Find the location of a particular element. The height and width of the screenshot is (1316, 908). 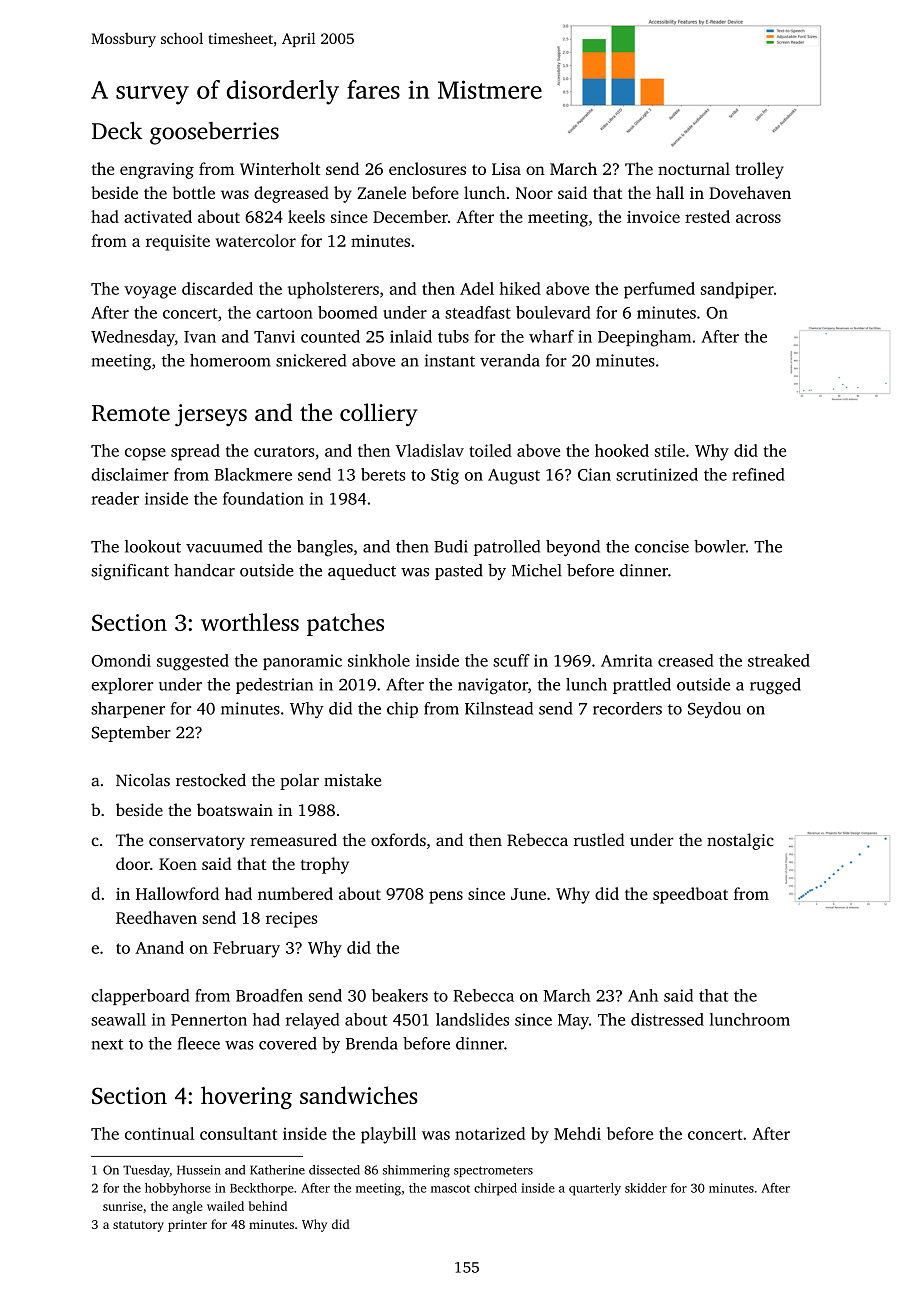

chirped is located at coordinates (495, 1189).
